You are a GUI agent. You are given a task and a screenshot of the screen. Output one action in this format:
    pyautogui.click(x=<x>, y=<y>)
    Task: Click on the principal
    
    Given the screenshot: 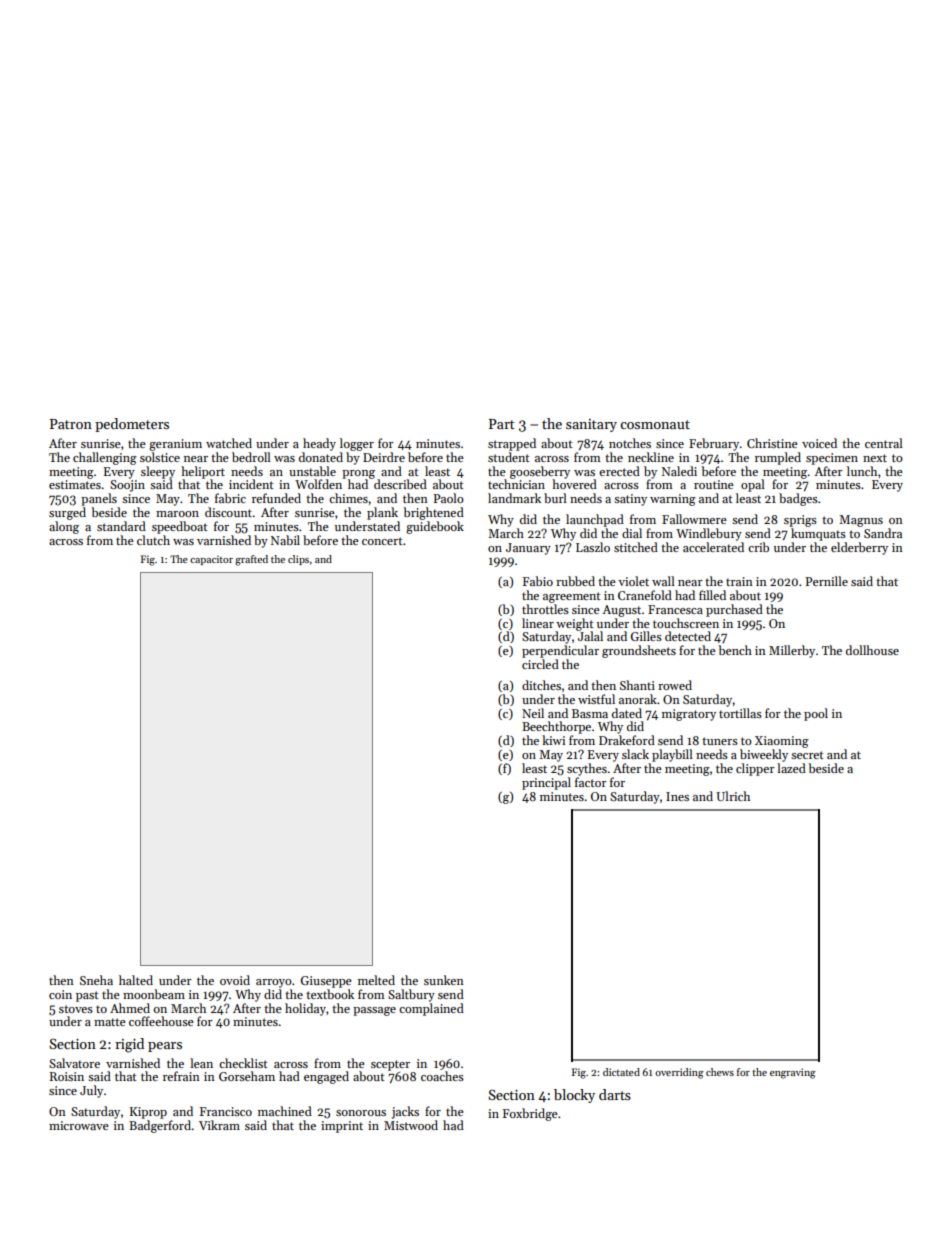 What is the action you would take?
    pyautogui.click(x=546, y=783)
